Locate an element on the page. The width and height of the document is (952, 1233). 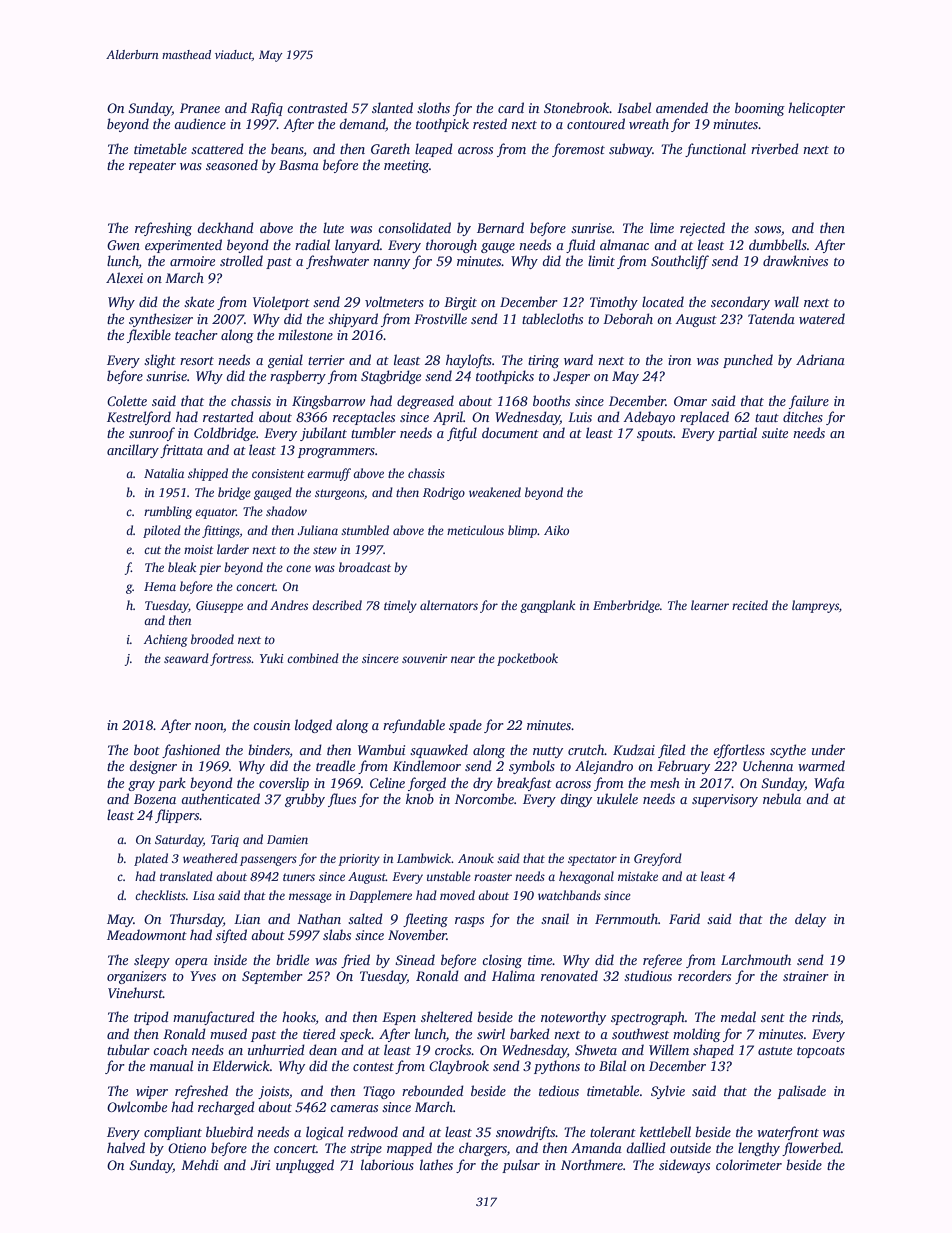
suite is located at coordinates (775, 433).
